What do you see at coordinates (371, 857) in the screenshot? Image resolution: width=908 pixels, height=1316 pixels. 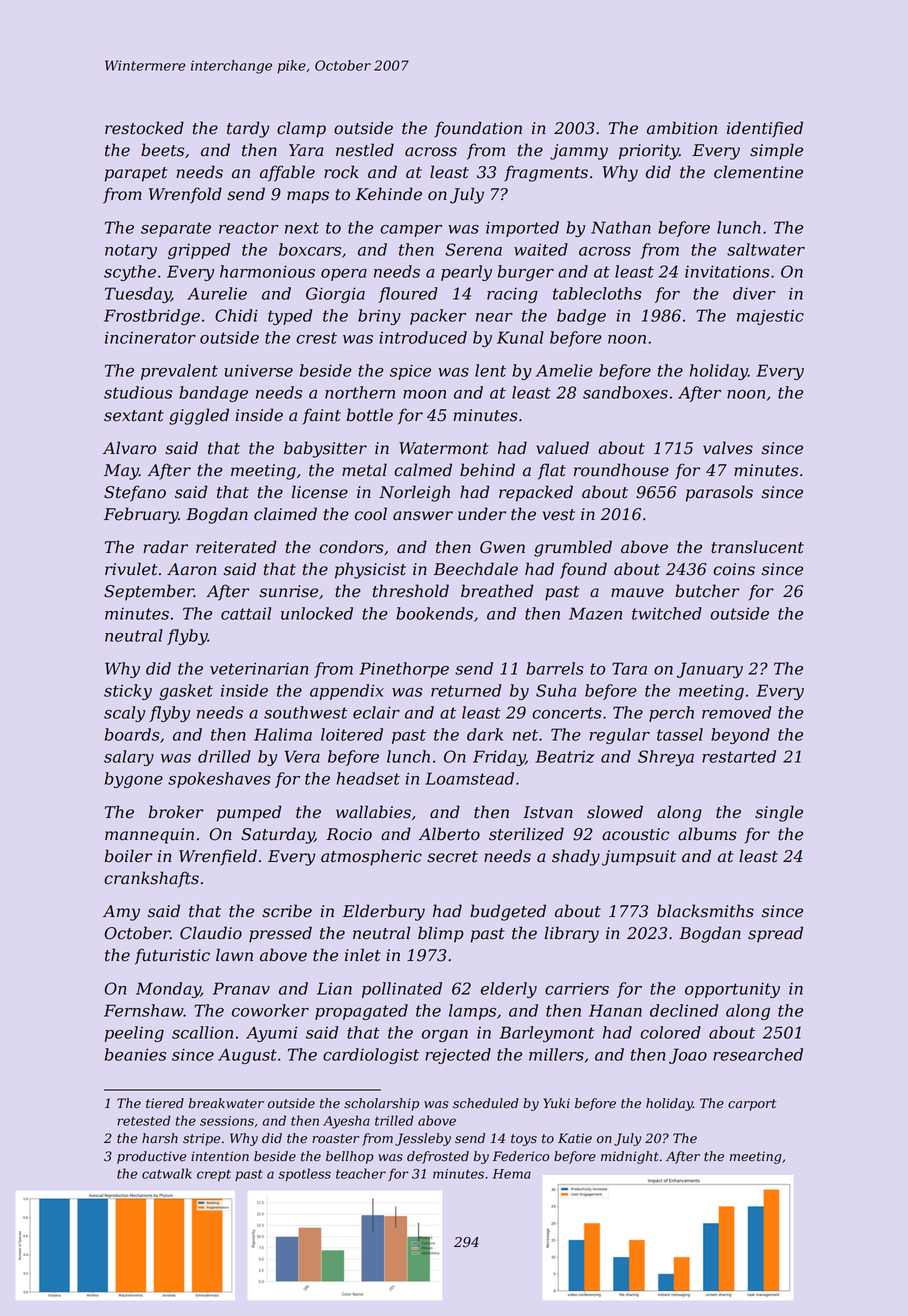 I see `atmospheric` at bounding box center [371, 857].
